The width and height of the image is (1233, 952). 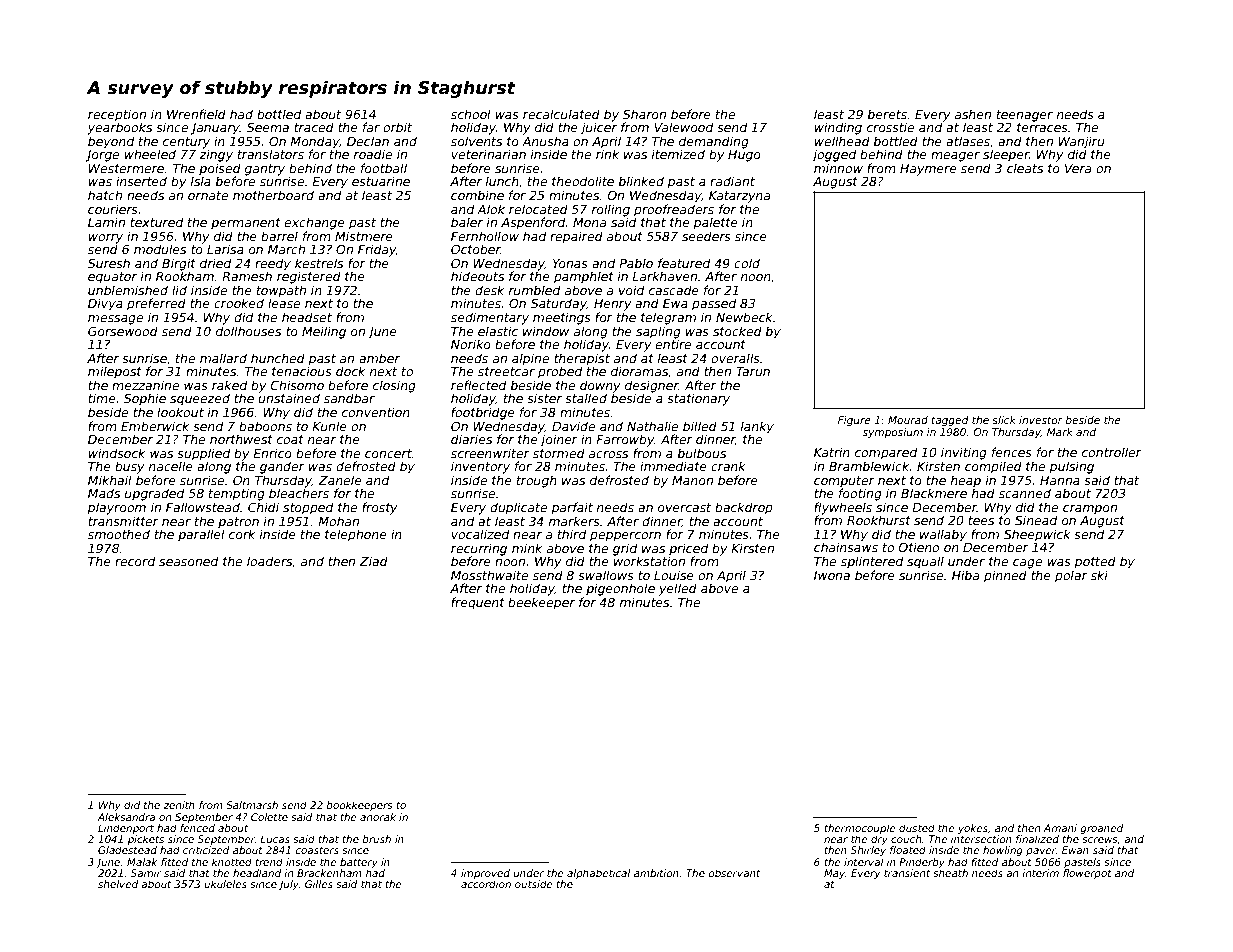 What do you see at coordinates (887, 114) in the image?
I see `berets` at bounding box center [887, 114].
